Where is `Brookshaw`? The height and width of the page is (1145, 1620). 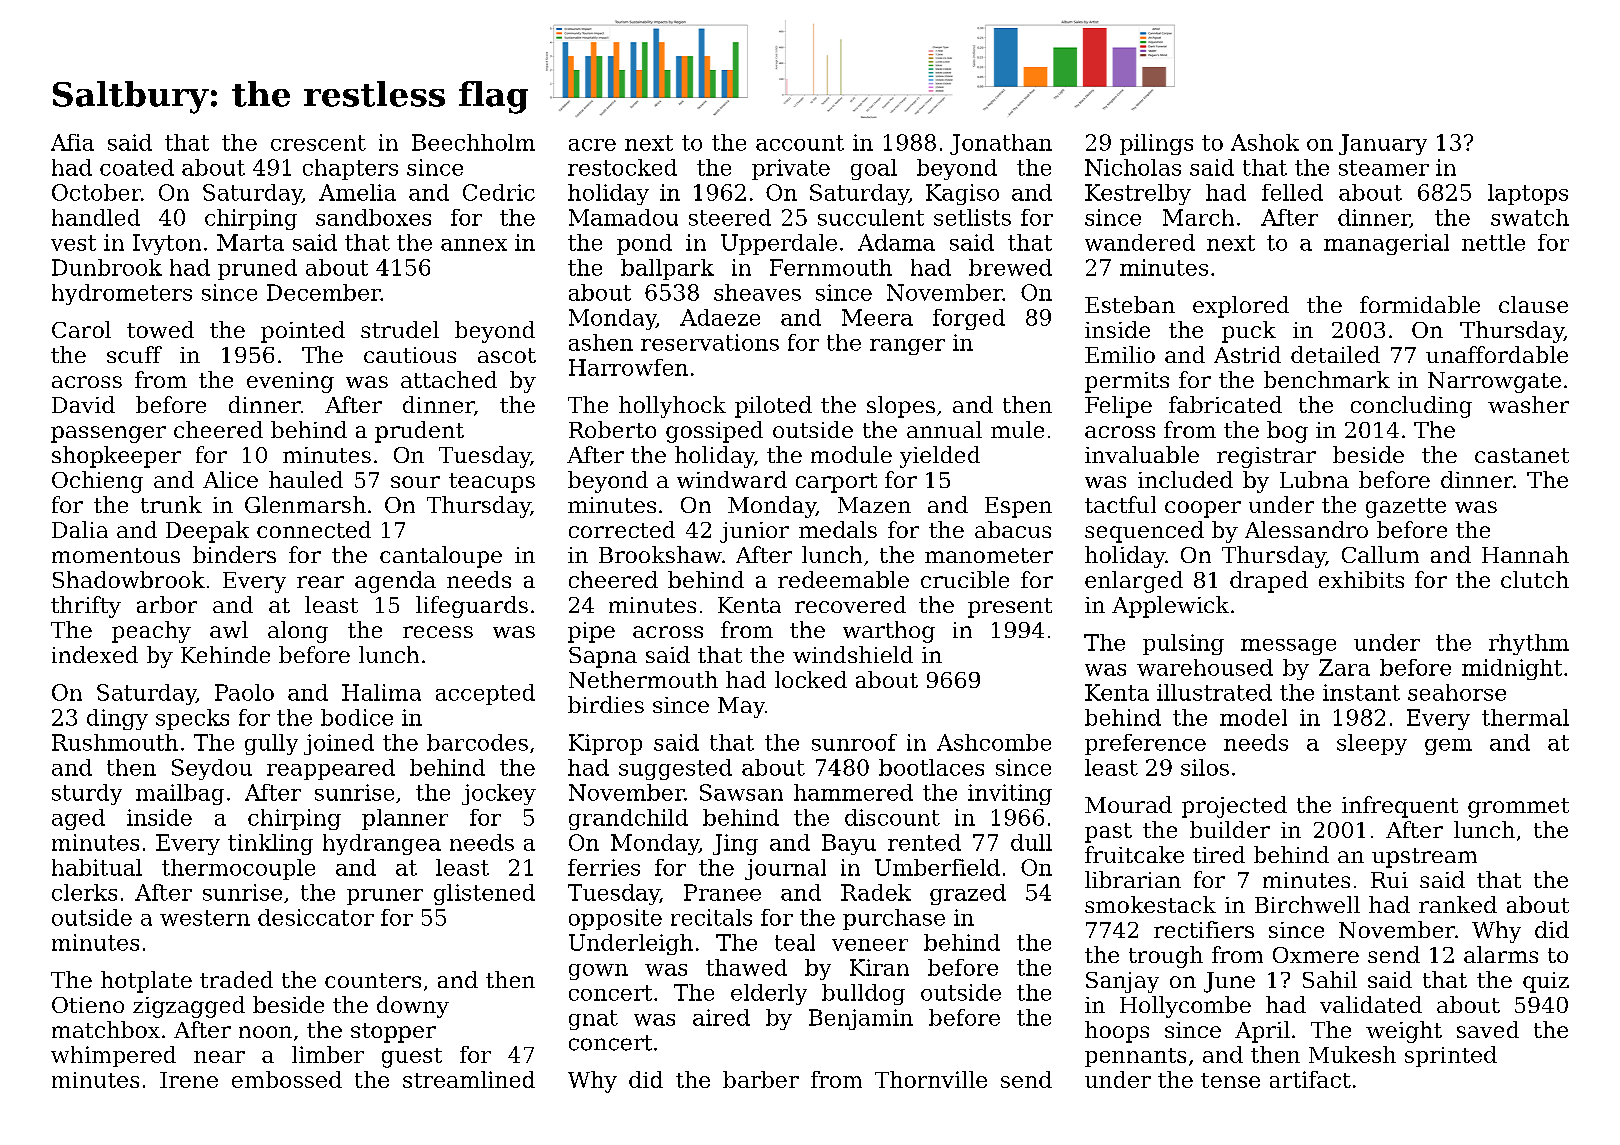
Brookshaw is located at coordinates (660, 554).
